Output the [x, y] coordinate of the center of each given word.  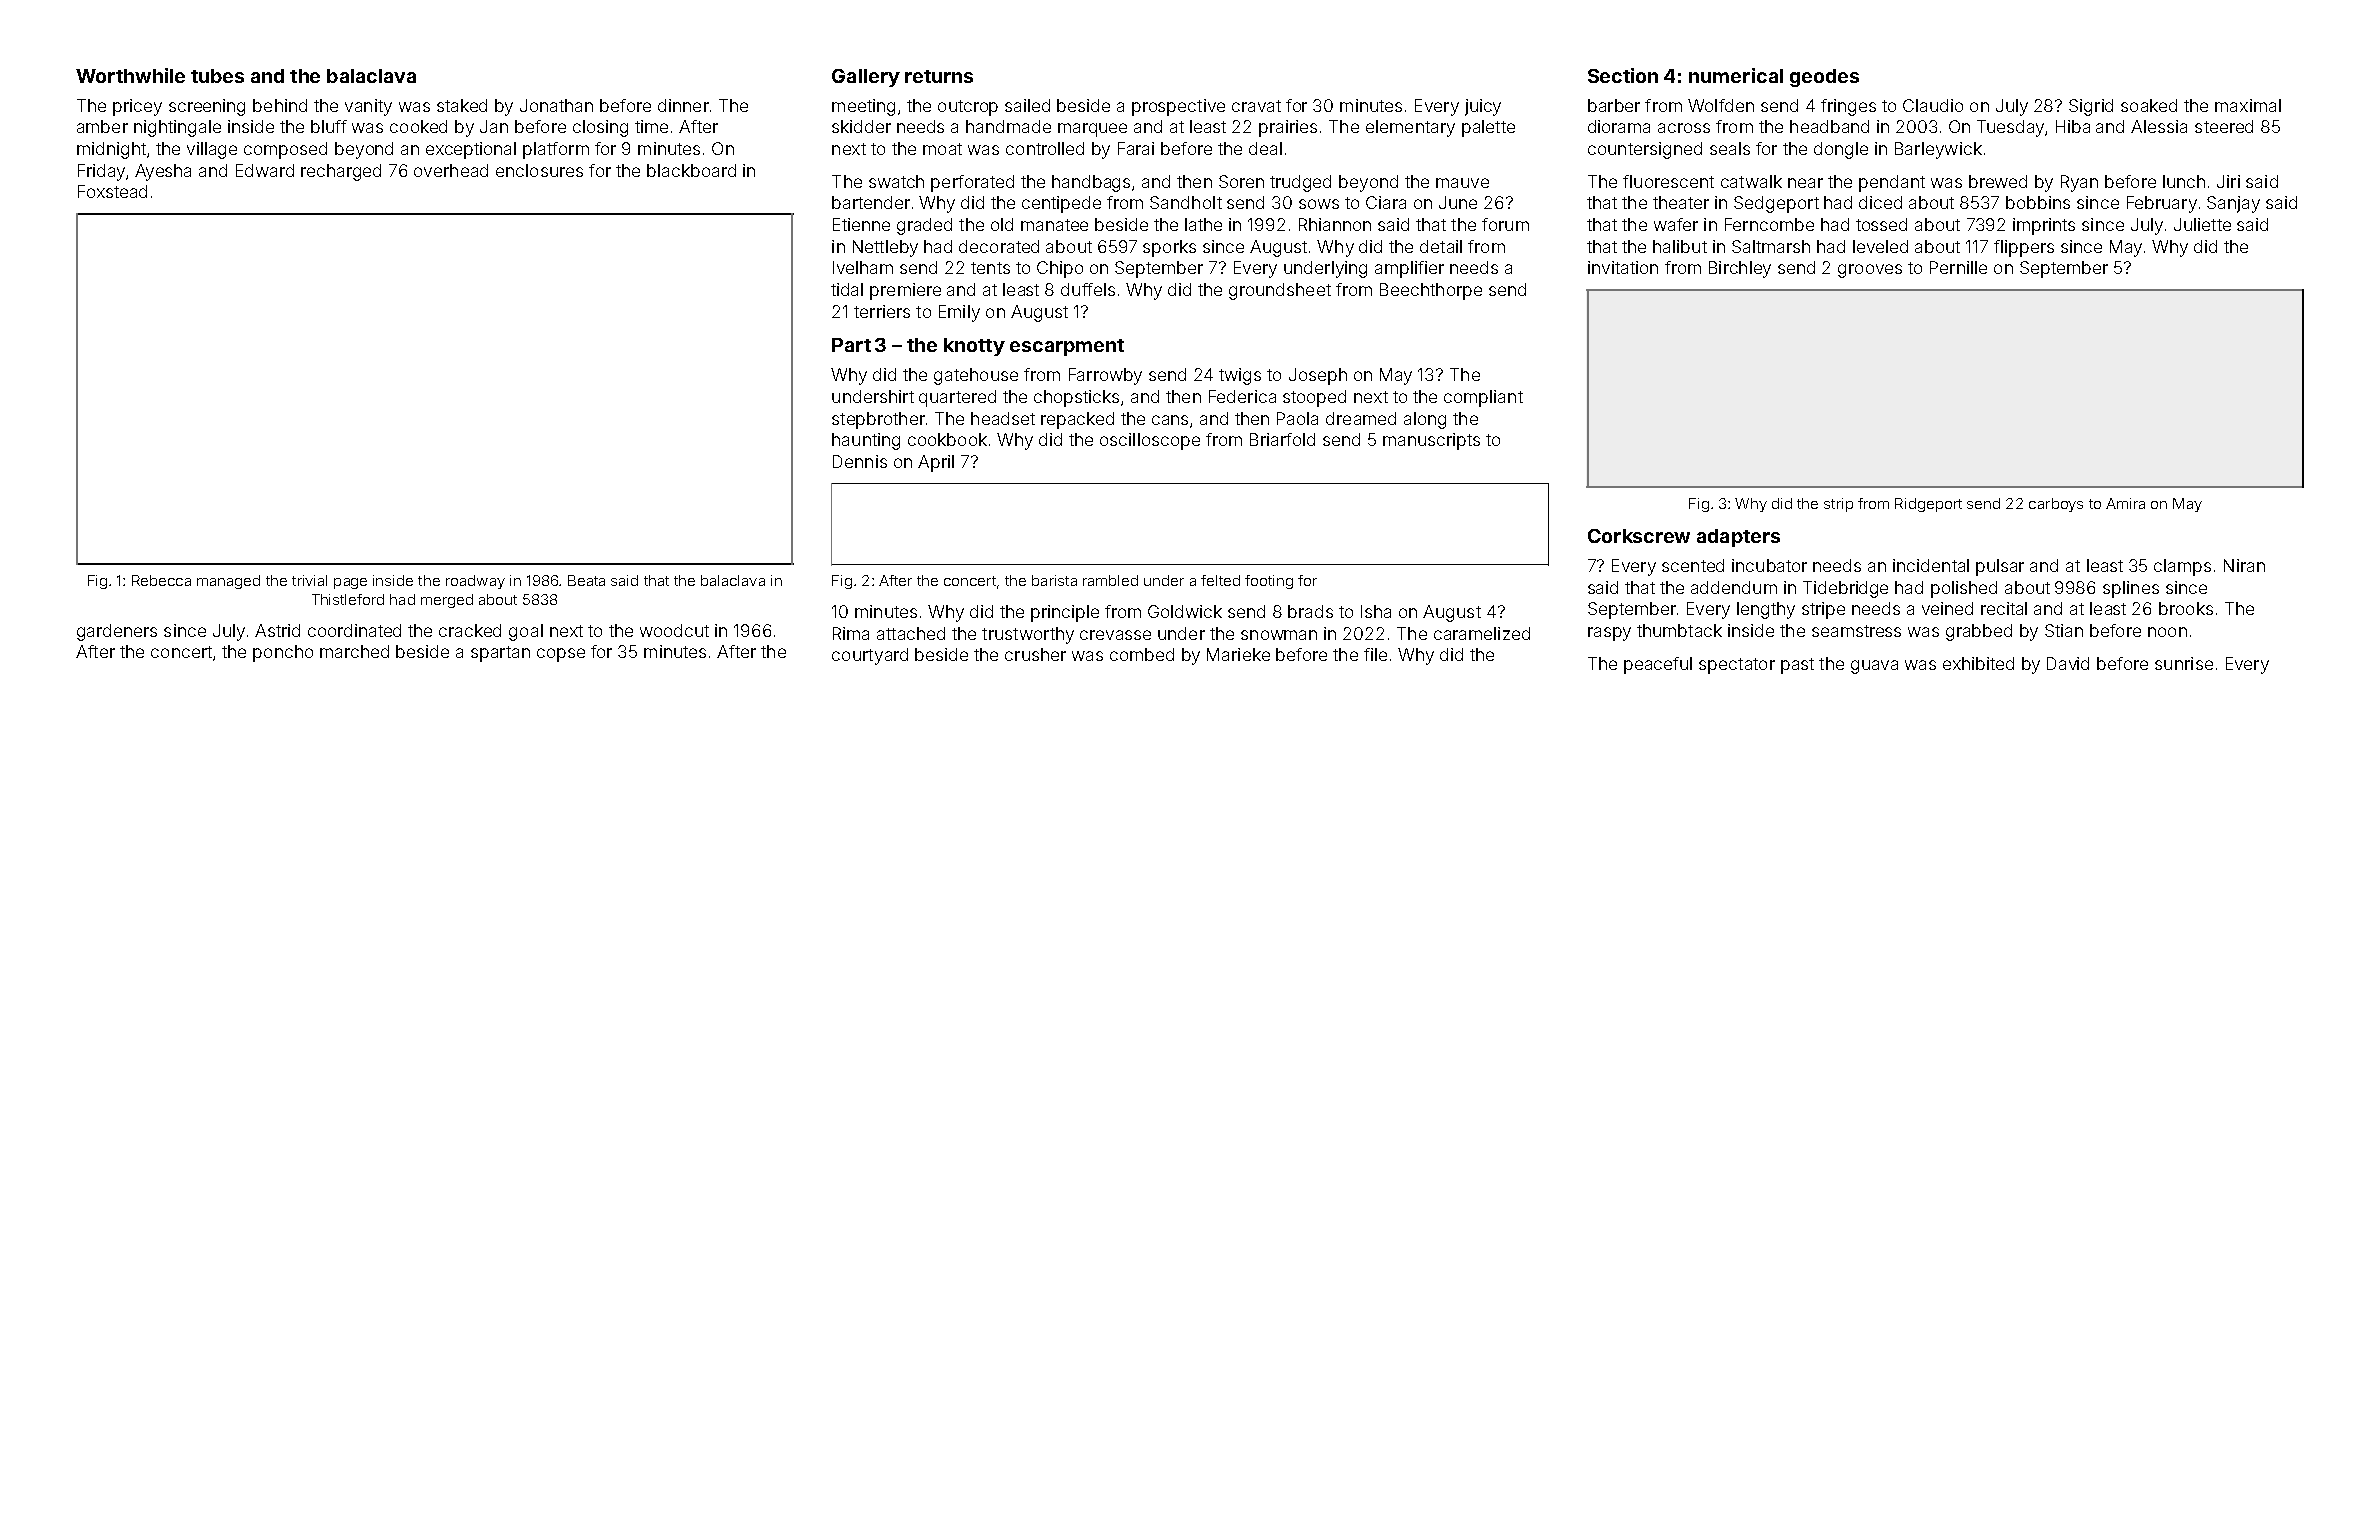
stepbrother [878, 420]
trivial [309, 580]
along [1425, 420]
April [936, 463]
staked [462, 105]
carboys [2056, 505]
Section [1623, 75]
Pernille [1958, 267]
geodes [1824, 78]
